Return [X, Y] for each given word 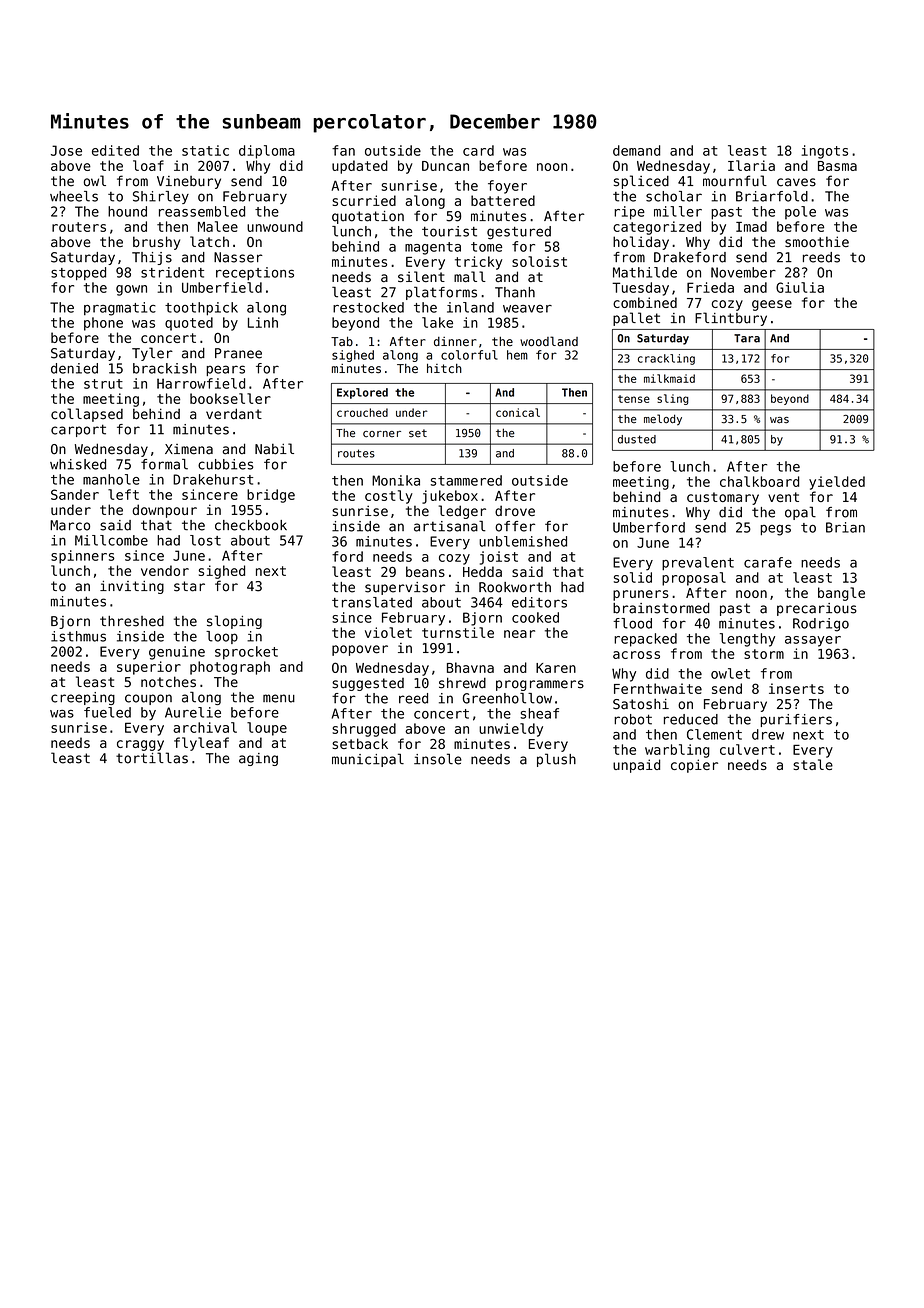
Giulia [800, 287]
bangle [841, 594]
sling [673, 399]
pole [800, 213]
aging [258, 759]
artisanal [450, 526]
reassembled [202, 211]
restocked [368, 307]
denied [74, 368]
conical [518, 412]
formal [164, 464]
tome [486, 247]
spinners [83, 557]
